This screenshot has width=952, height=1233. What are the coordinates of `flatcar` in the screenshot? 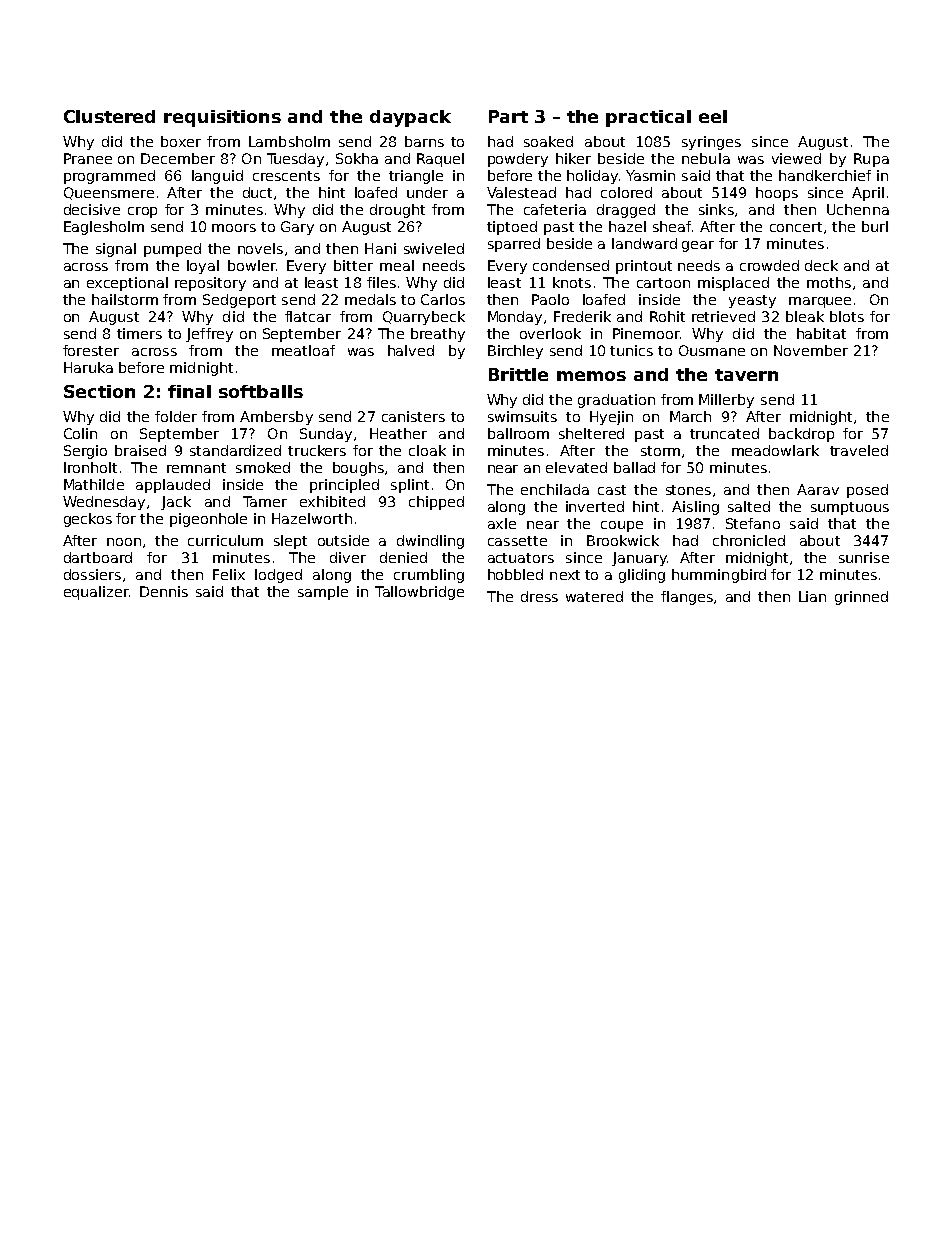 It's located at (308, 316).
